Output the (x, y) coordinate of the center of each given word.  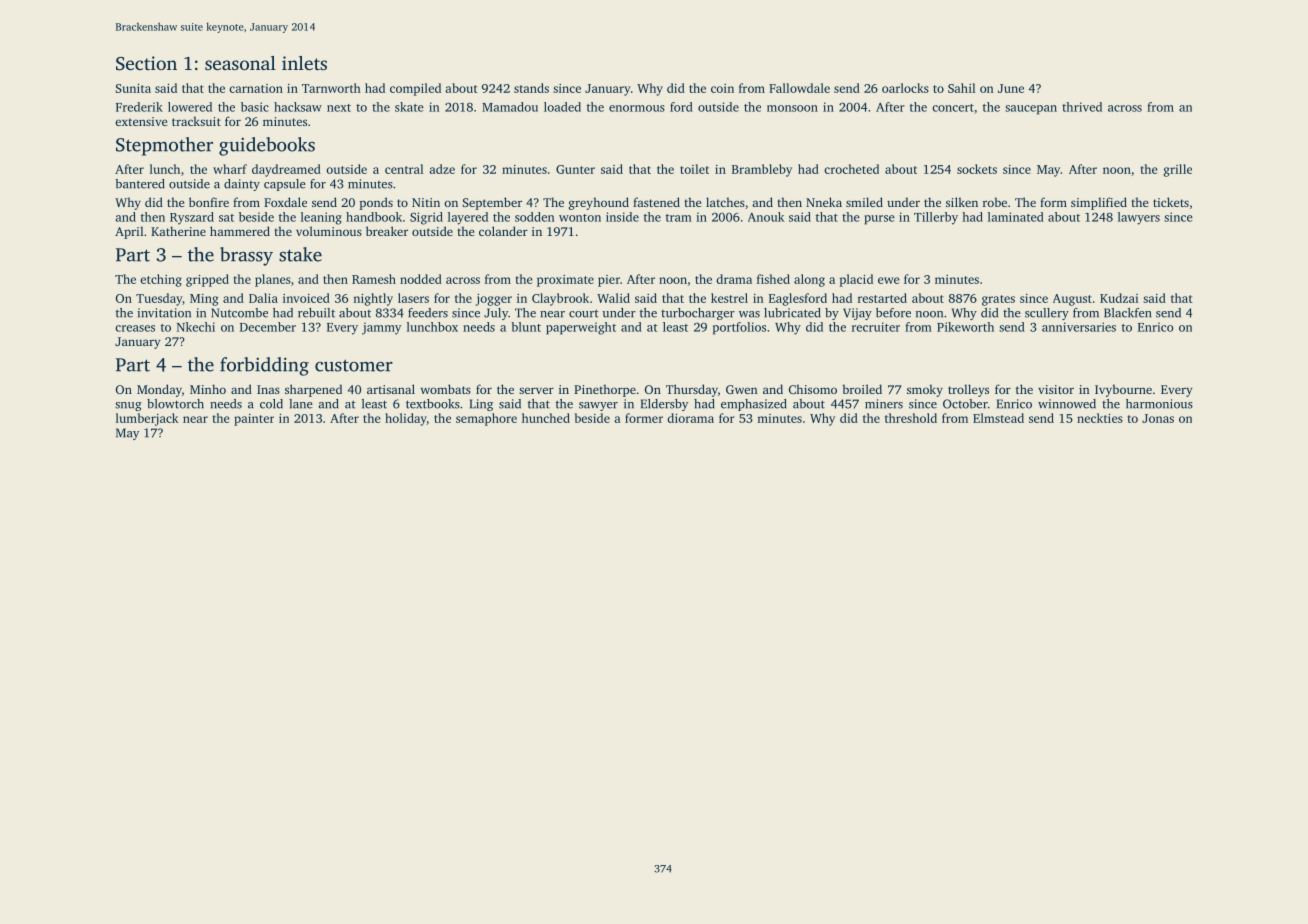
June (1011, 88)
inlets (304, 63)
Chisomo (813, 389)
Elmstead (998, 418)
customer (354, 365)
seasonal (240, 63)
